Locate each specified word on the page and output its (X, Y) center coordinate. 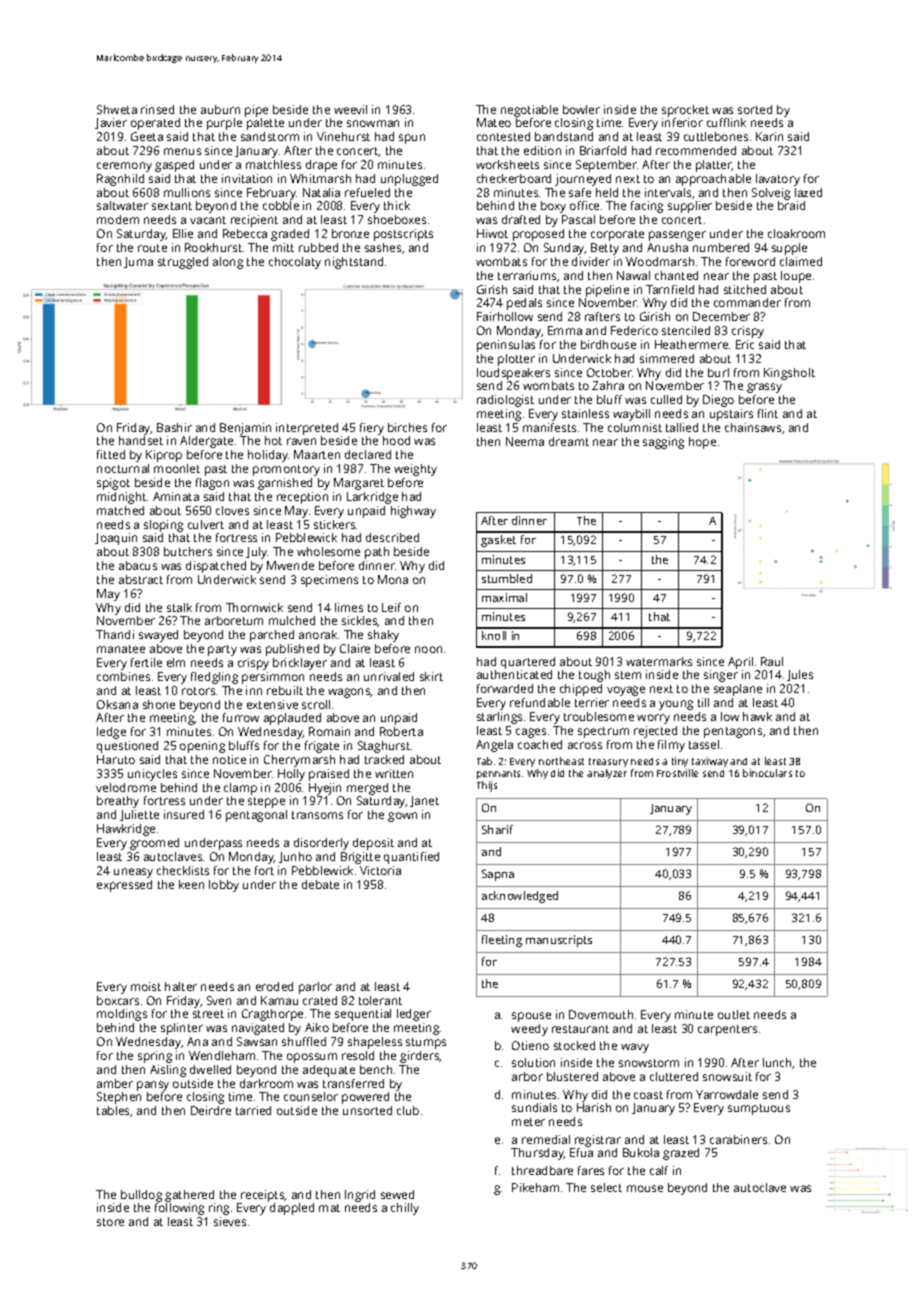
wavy (635, 1048)
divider (591, 261)
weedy (529, 1030)
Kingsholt (789, 374)
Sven (219, 1000)
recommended (696, 150)
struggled (183, 263)
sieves (230, 1221)
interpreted (307, 429)
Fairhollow (505, 316)
